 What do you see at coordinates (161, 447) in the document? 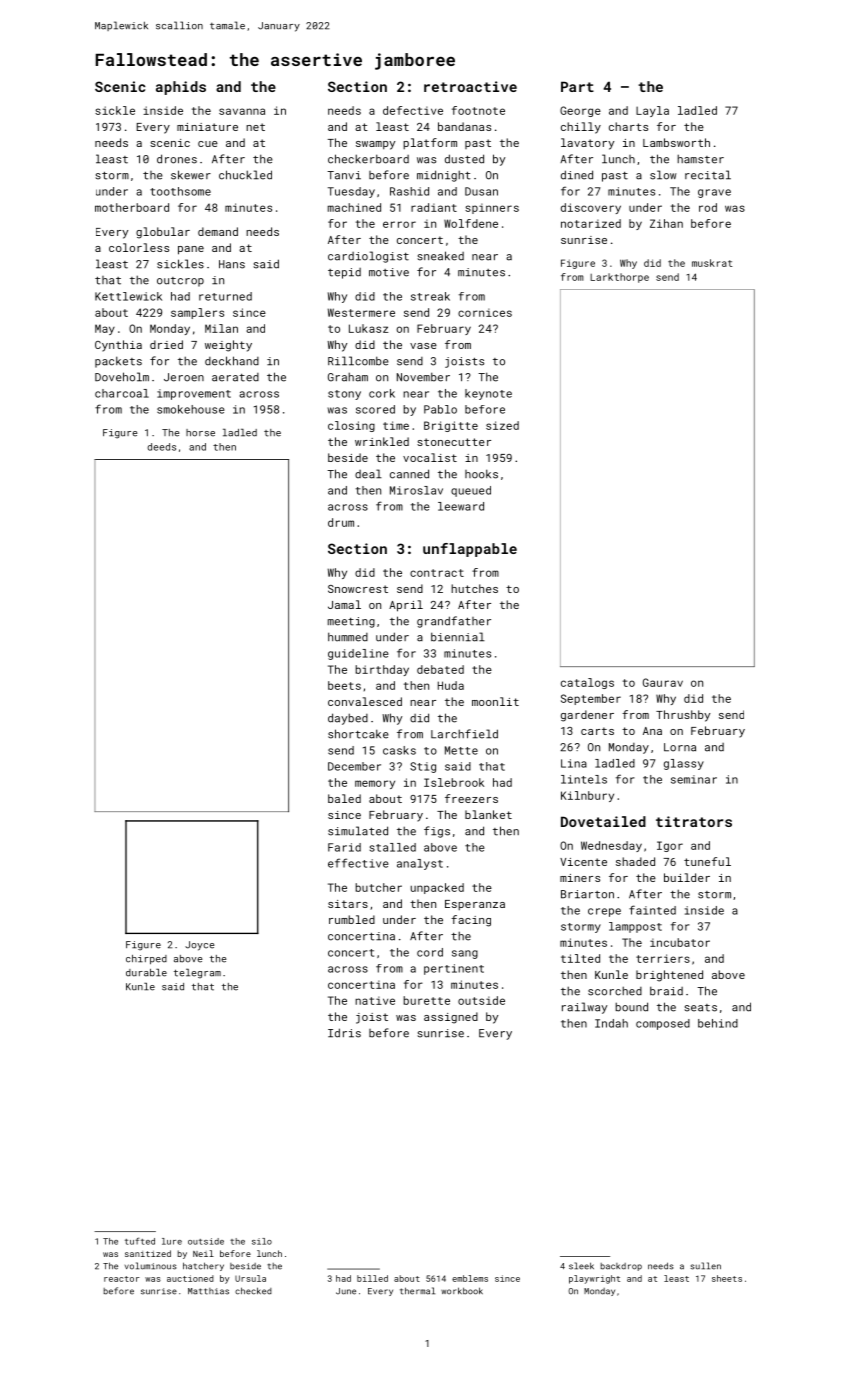
I see `deeds` at bounding box center [161, 447].
